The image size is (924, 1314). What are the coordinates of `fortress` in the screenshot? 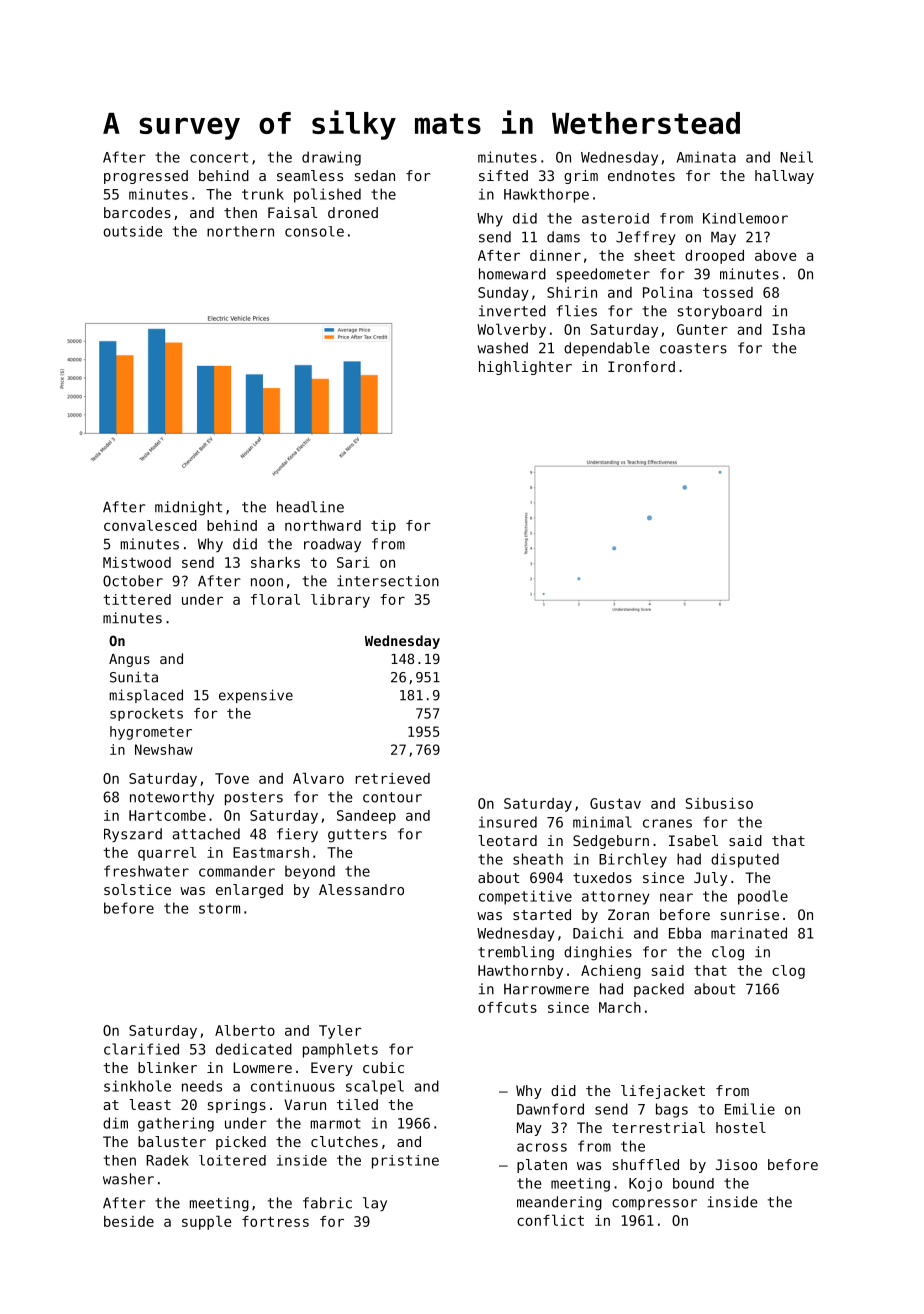 It's located at (275, 1221).
